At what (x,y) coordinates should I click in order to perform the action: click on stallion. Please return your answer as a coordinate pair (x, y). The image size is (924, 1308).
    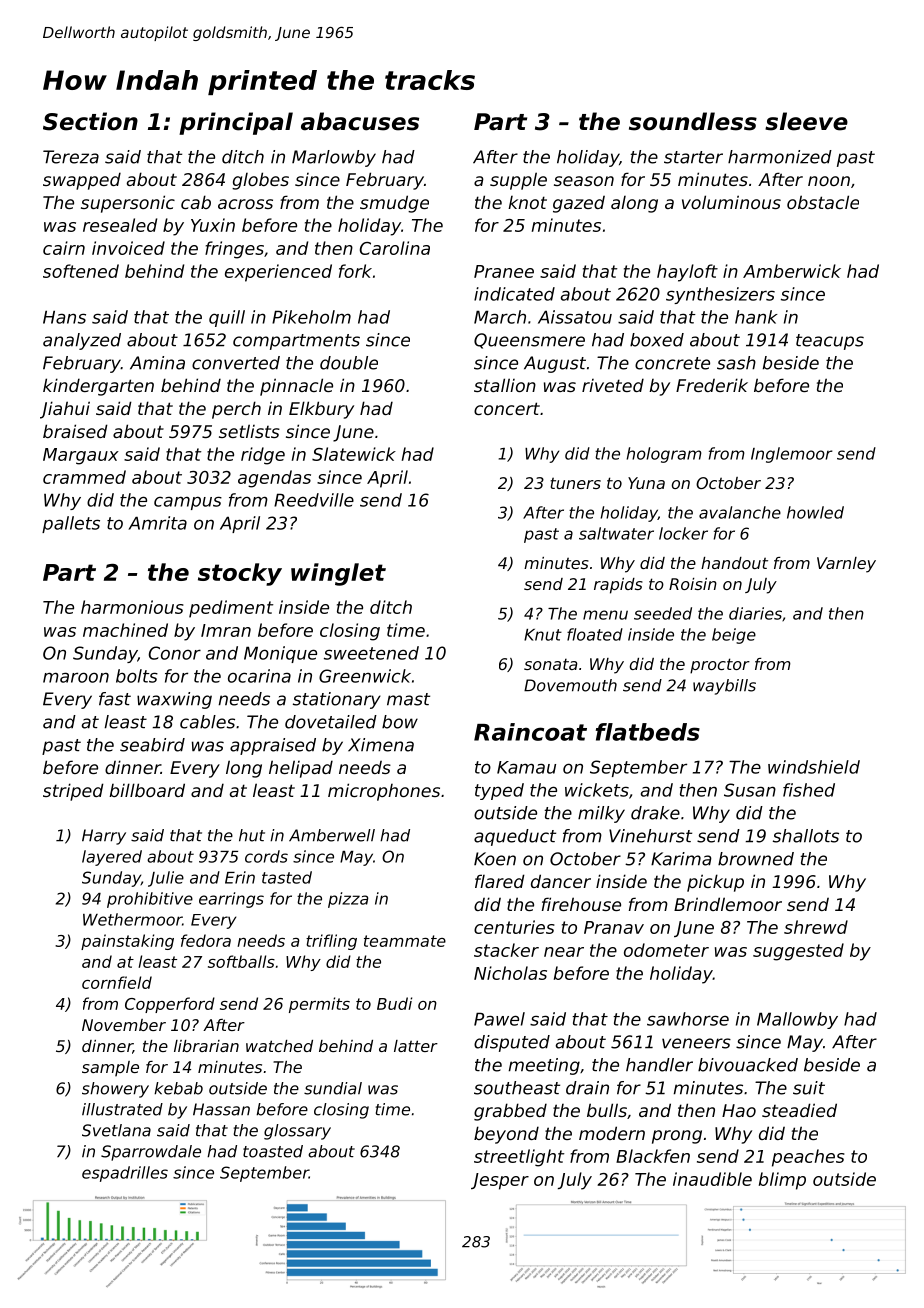
    Looking at the image, I should click on (505, 385).
